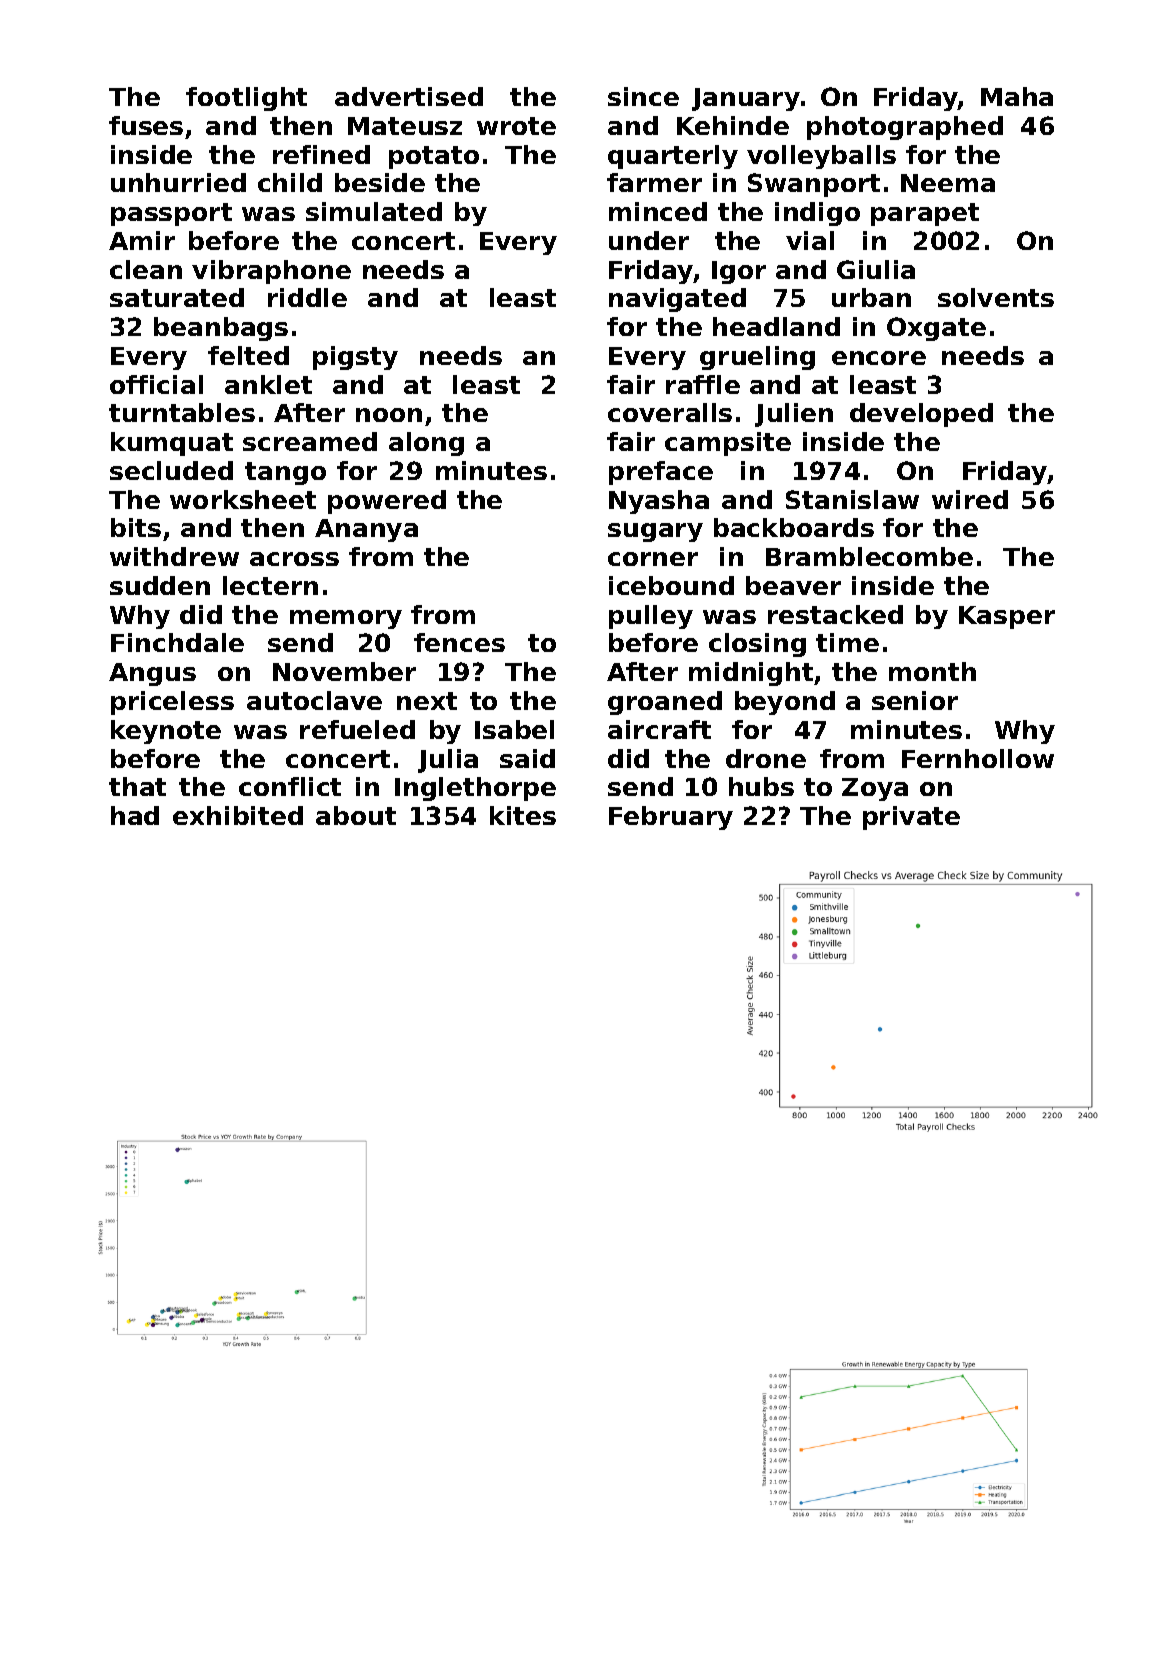  What do you see at coordinates (925, 214) in the page?
I see `parapet` at bounding box center [925, 214].
